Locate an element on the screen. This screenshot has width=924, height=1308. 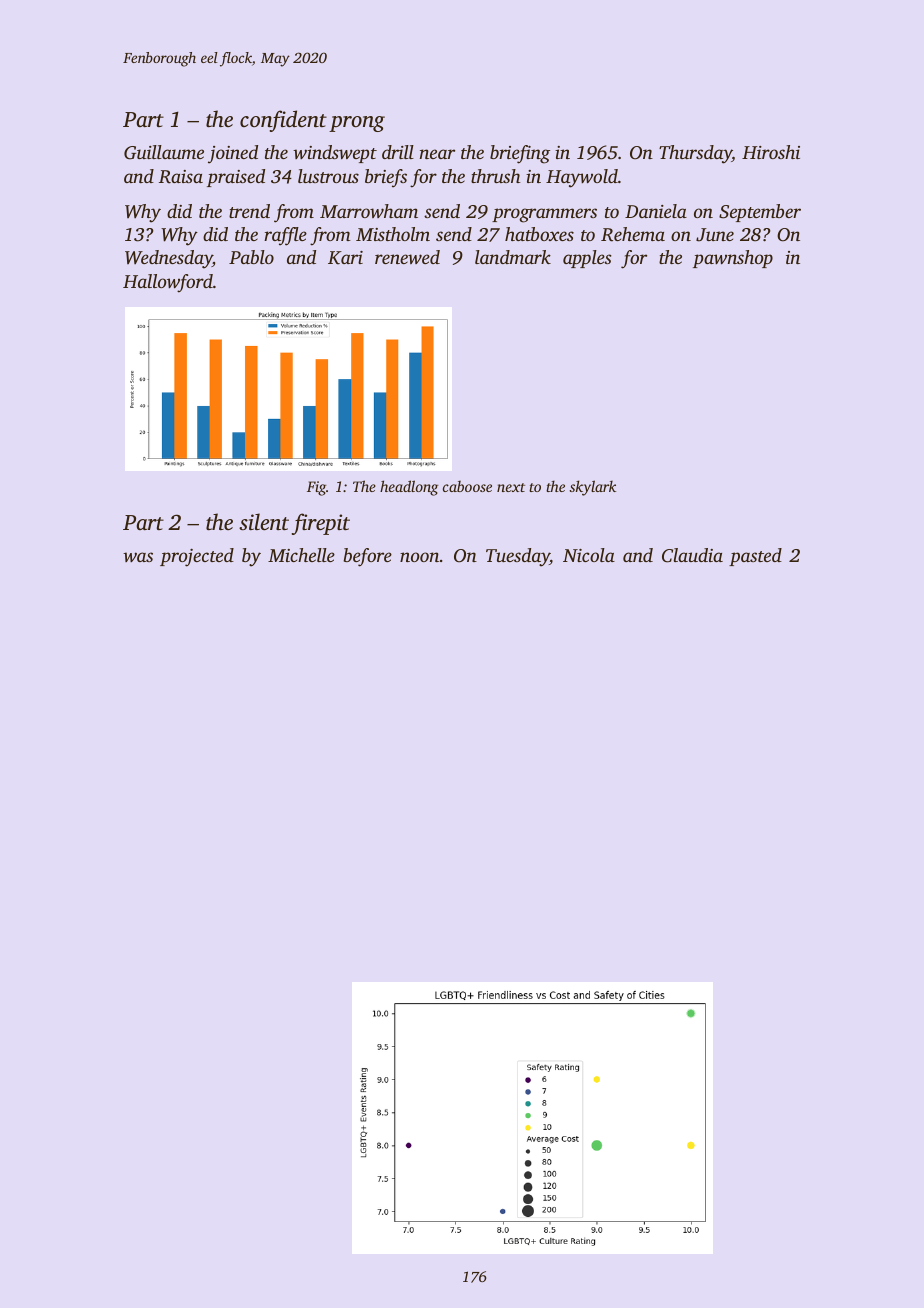
noon is located at coordinates (419, 557).
